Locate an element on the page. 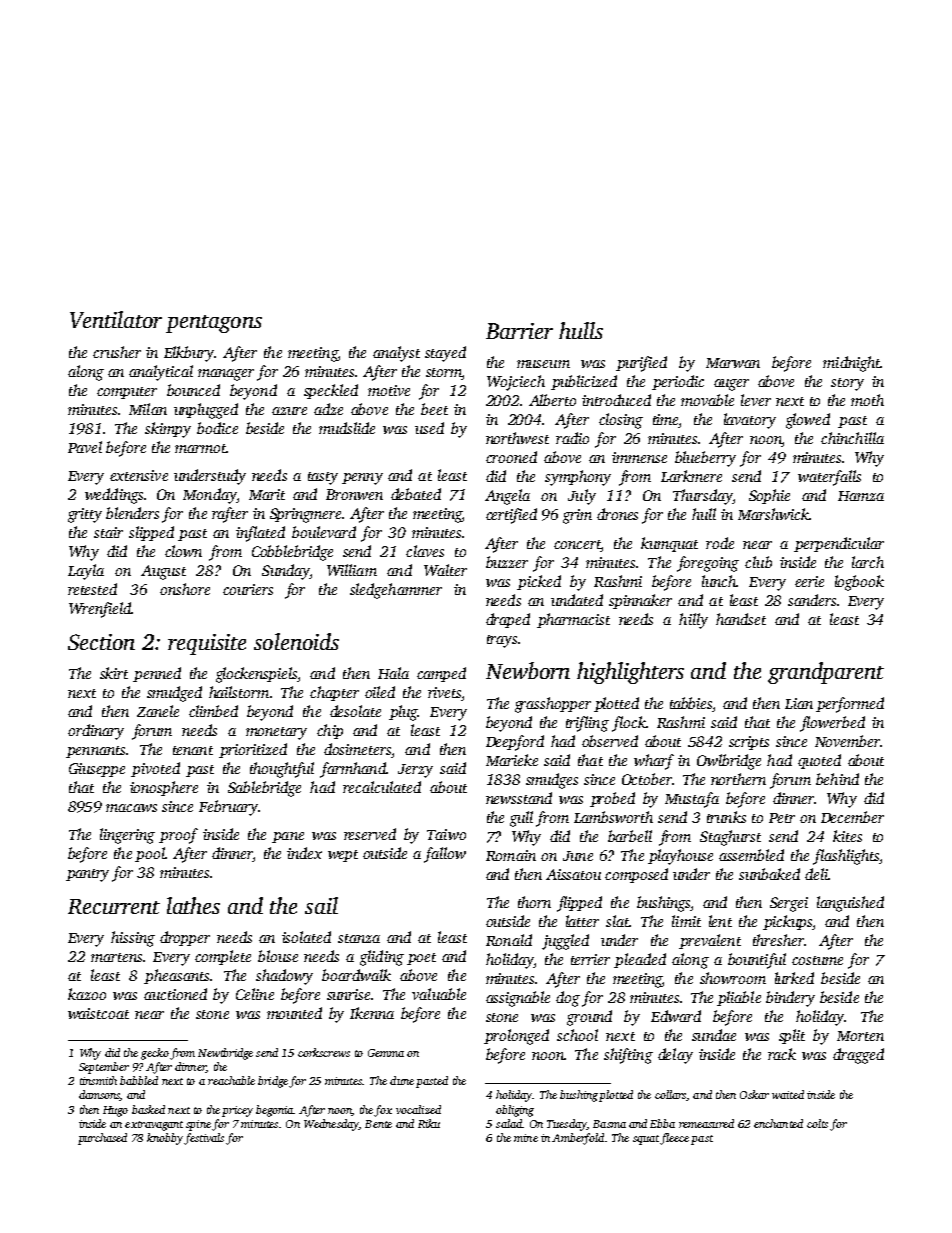 This document has width=952, height=1233. Bente is located at coordinates (378, 1124).
